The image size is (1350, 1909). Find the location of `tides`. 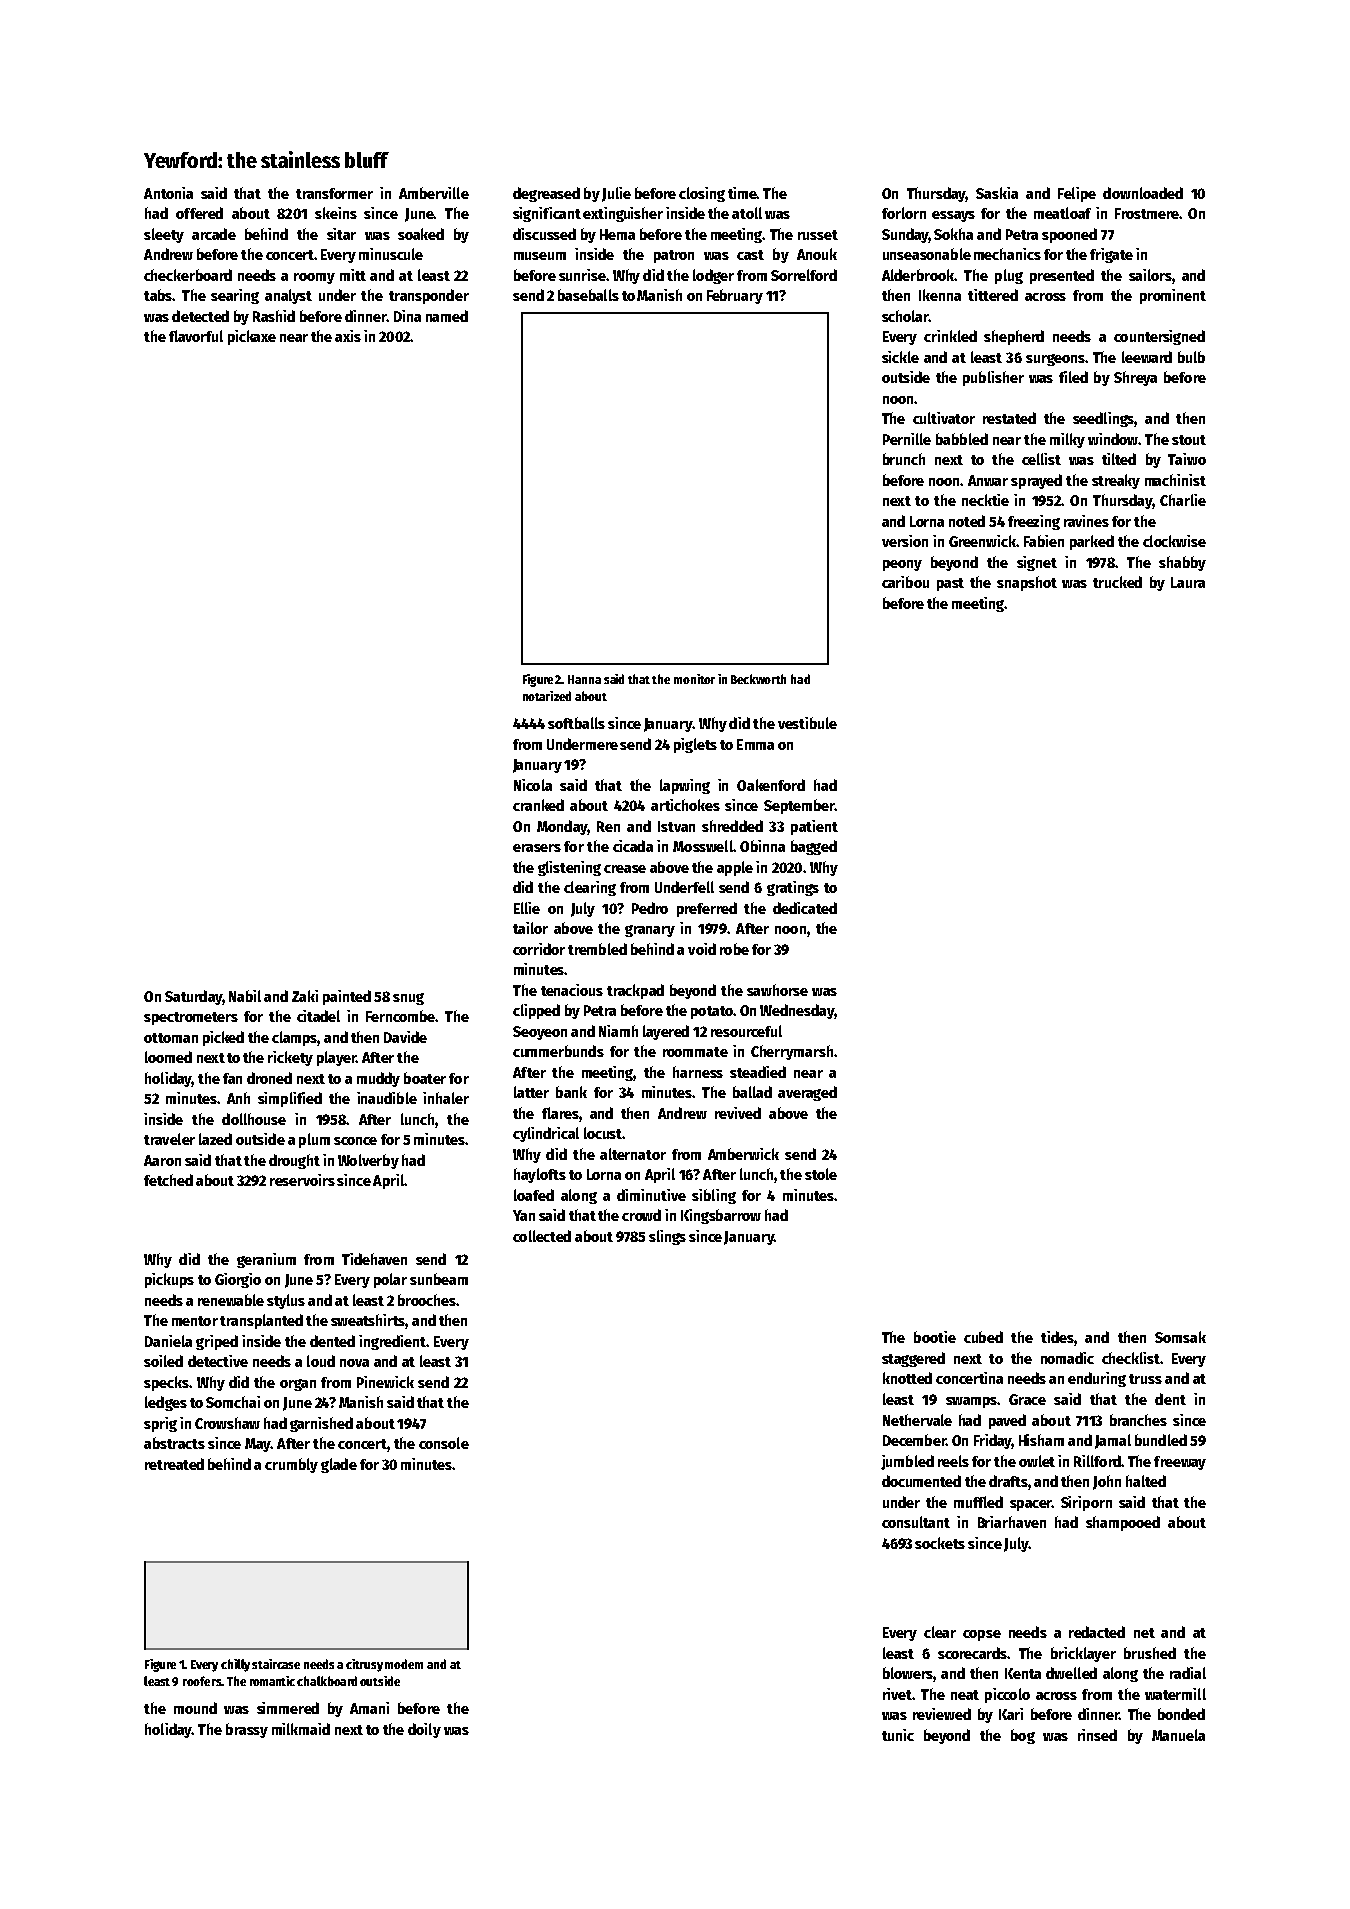

tides is located at coordinates (1057, 1337).
